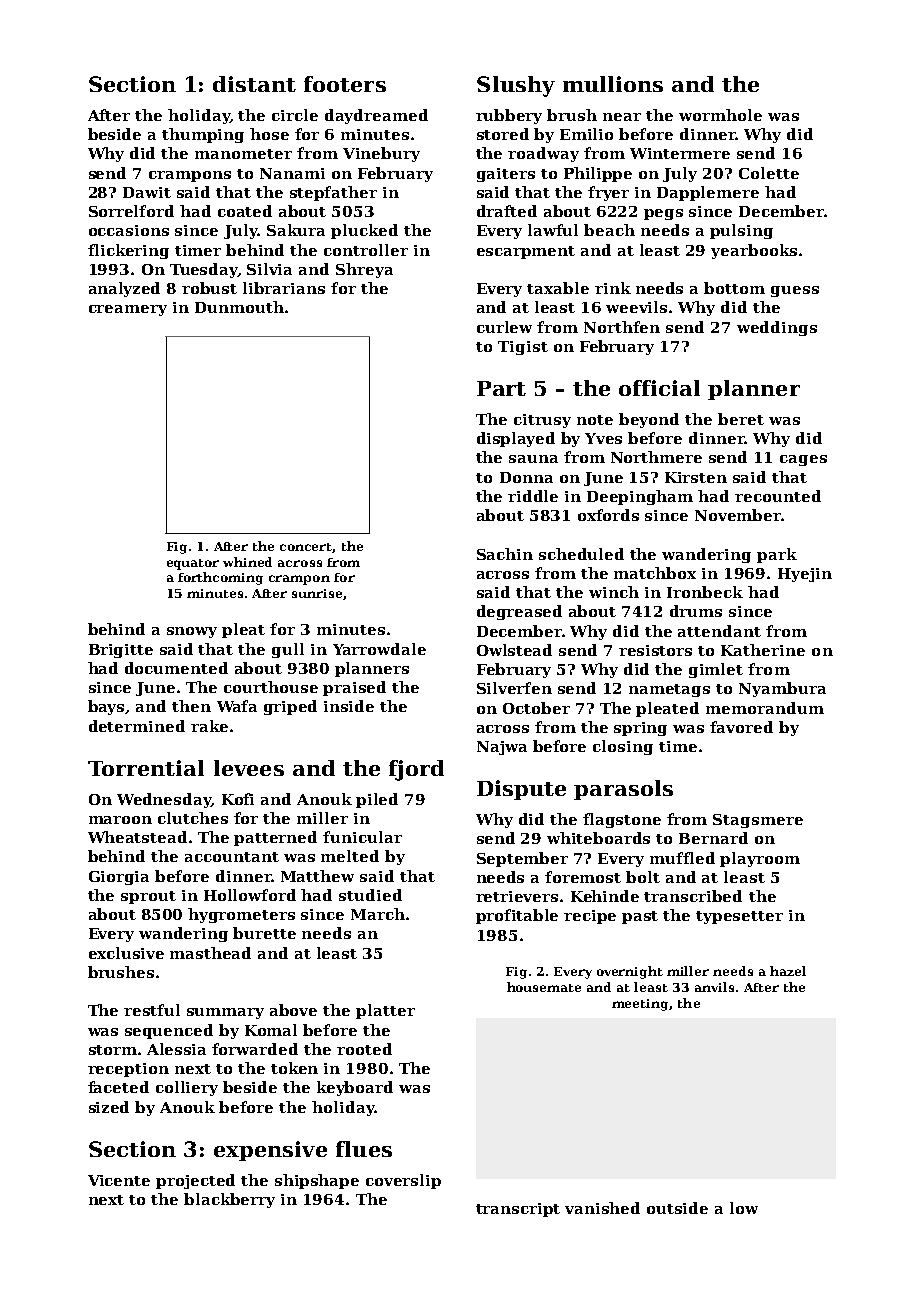  I want to click on Vicente, so click(119, 1180).
